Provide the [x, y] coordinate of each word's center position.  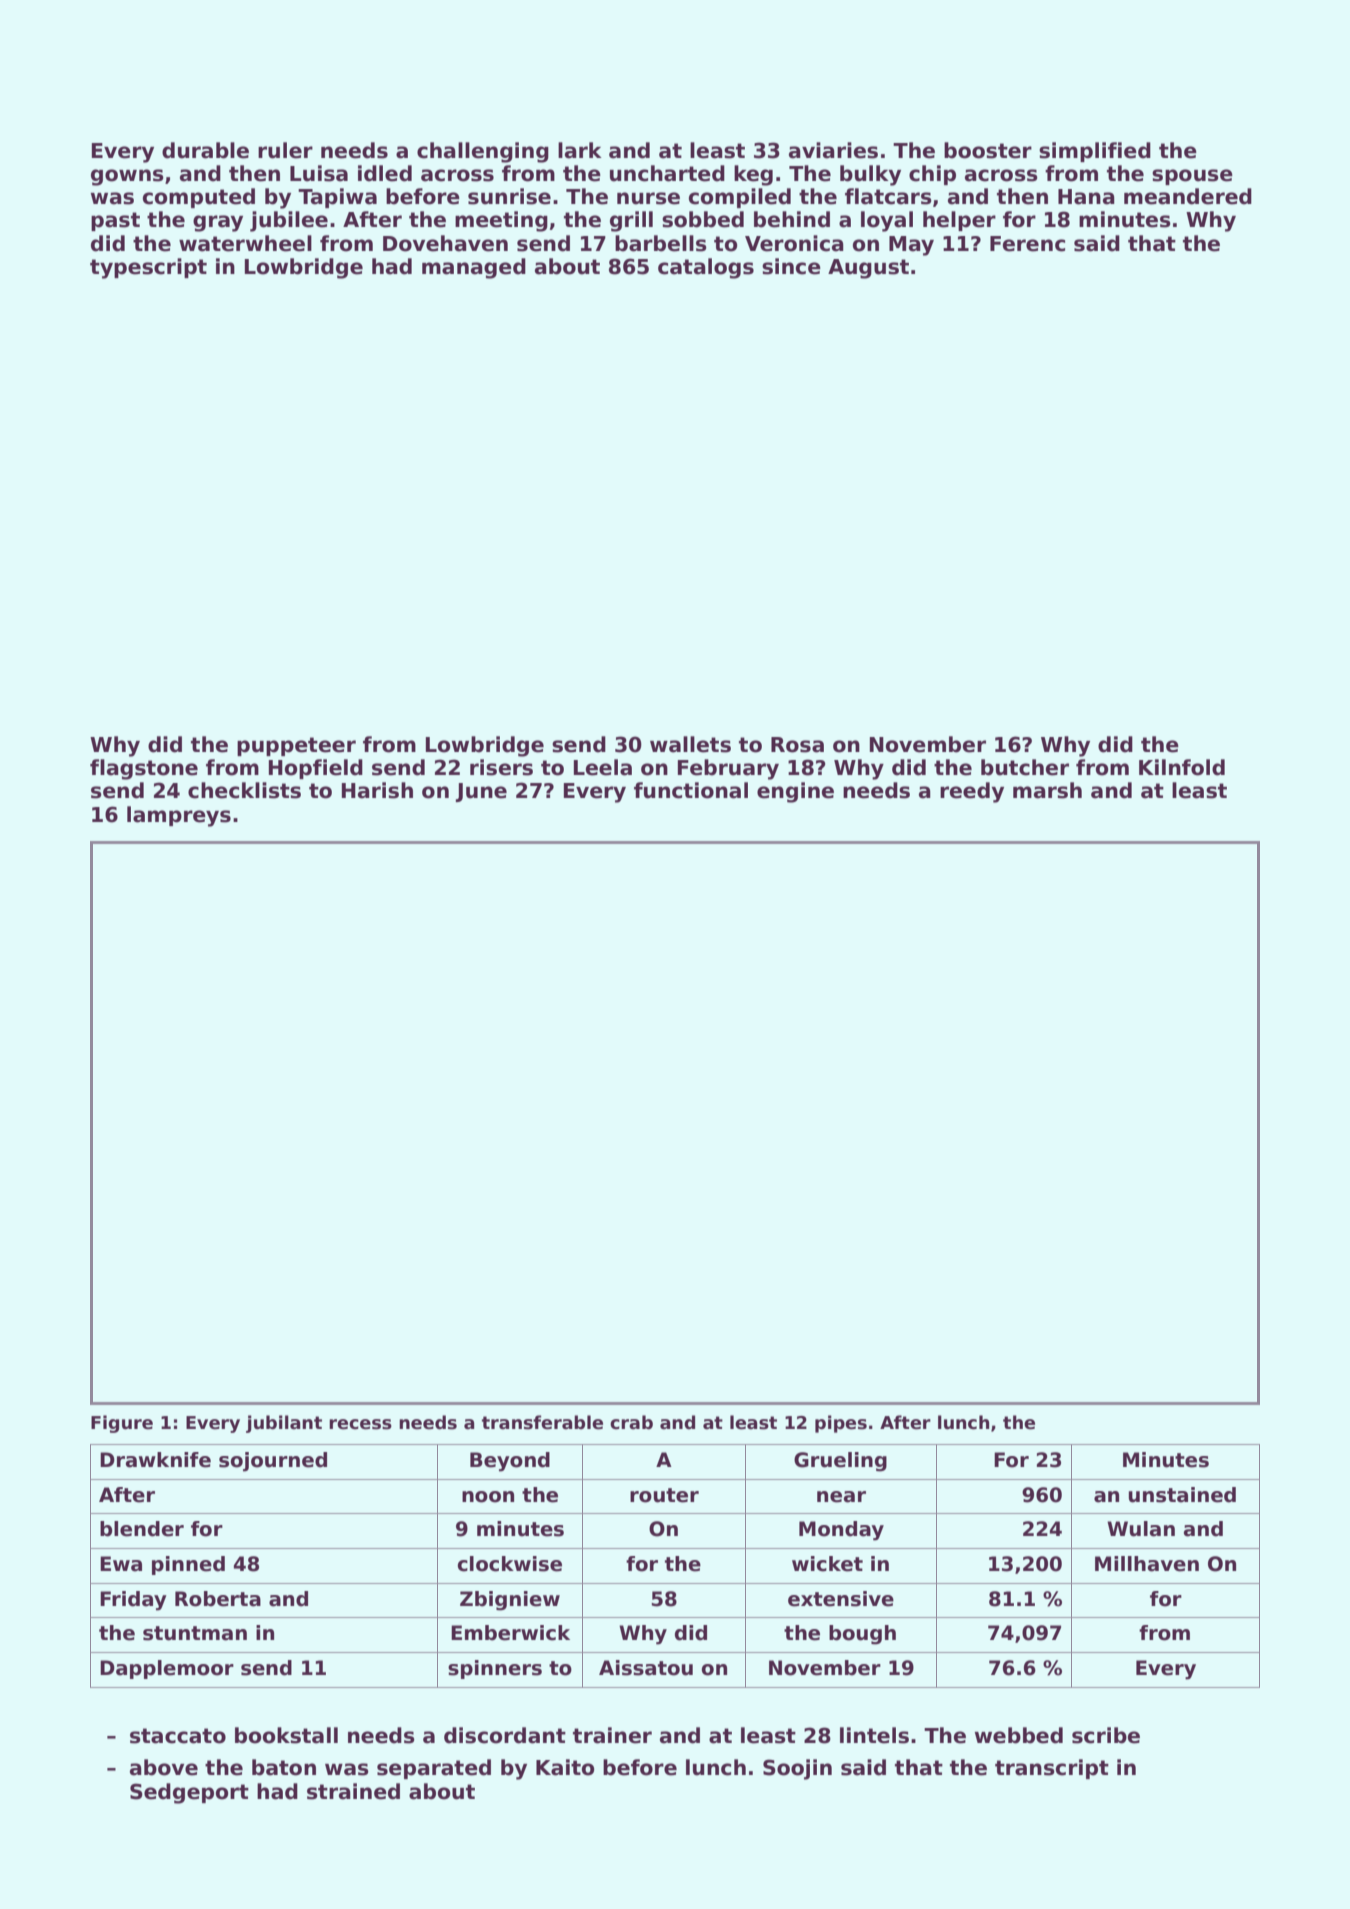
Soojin [797, 1769]
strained [353, 1791]
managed [474, 268]
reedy [972, 792]
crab [631, 1422]
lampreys [179, 816]
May [911, 246]
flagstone [144, 769]
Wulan [1141, 1529]
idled [385, 173]
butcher [1025, 767]
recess [360, 1424]
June [481, 792]
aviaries [833, 150]
